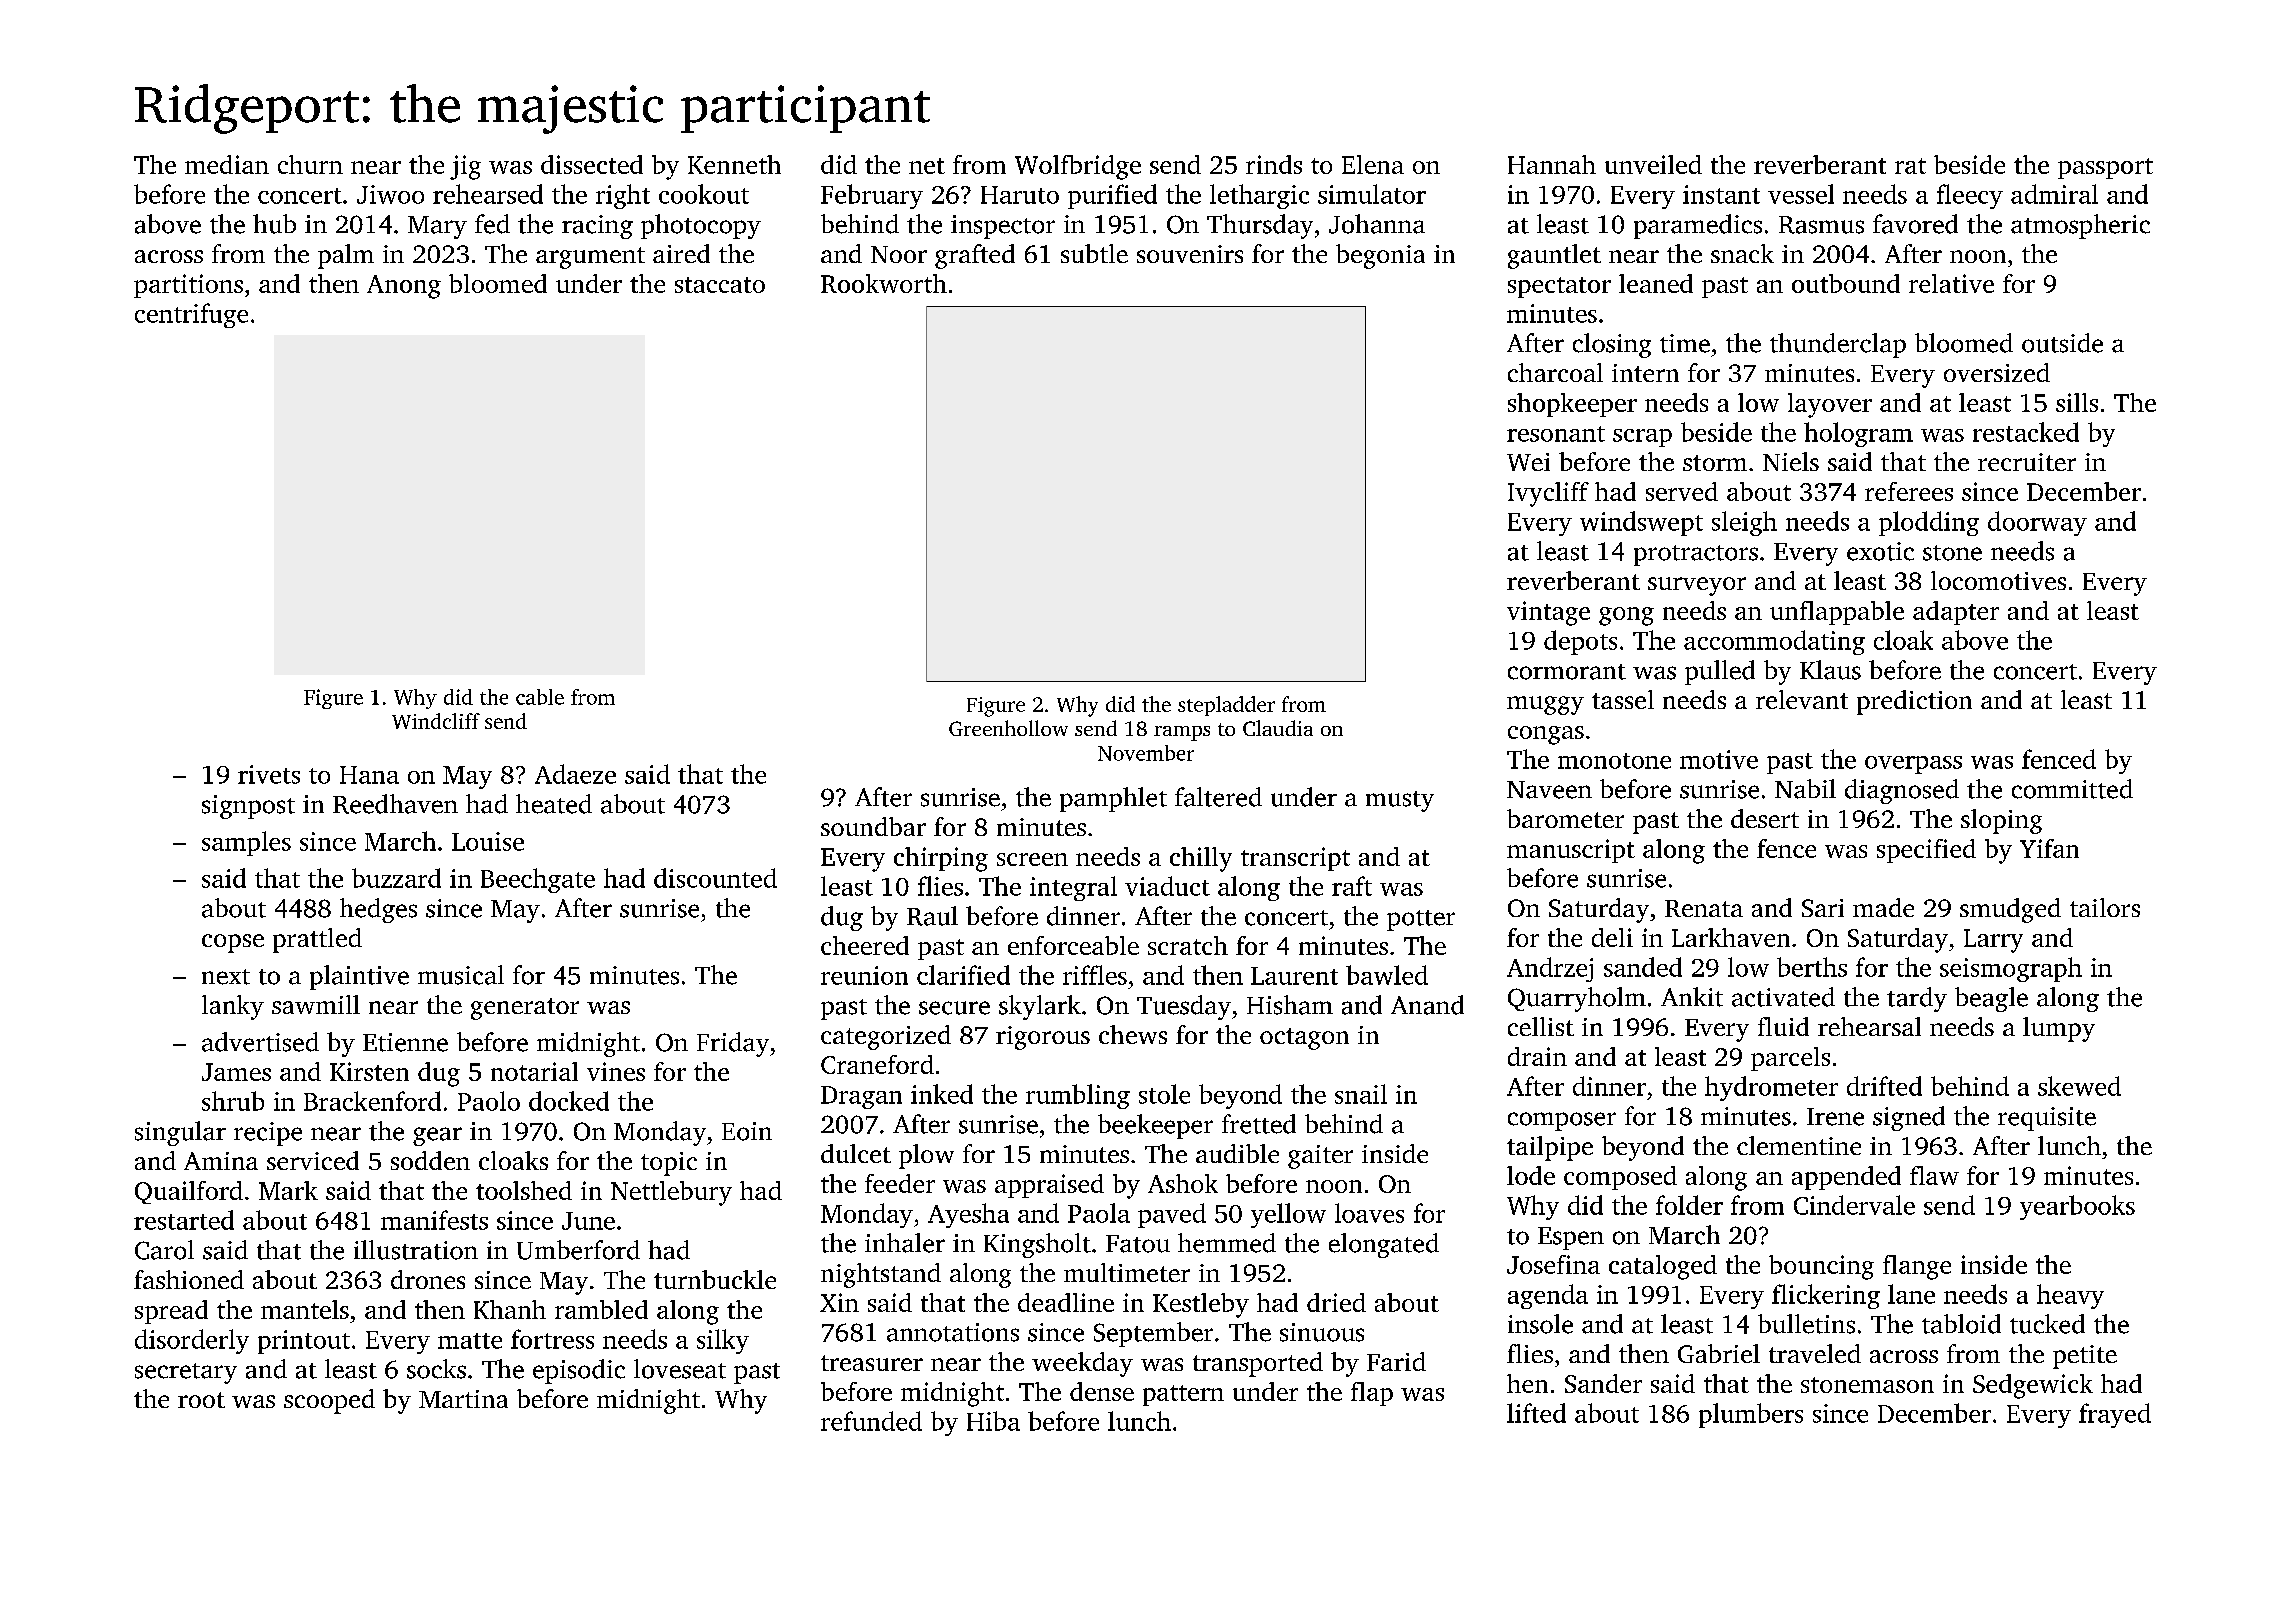 Image resolution: width=2292 pixels, height=1620 pixels. Describe the element at coordinates (1689, 1205) in the page. I see `folder` at that location.
